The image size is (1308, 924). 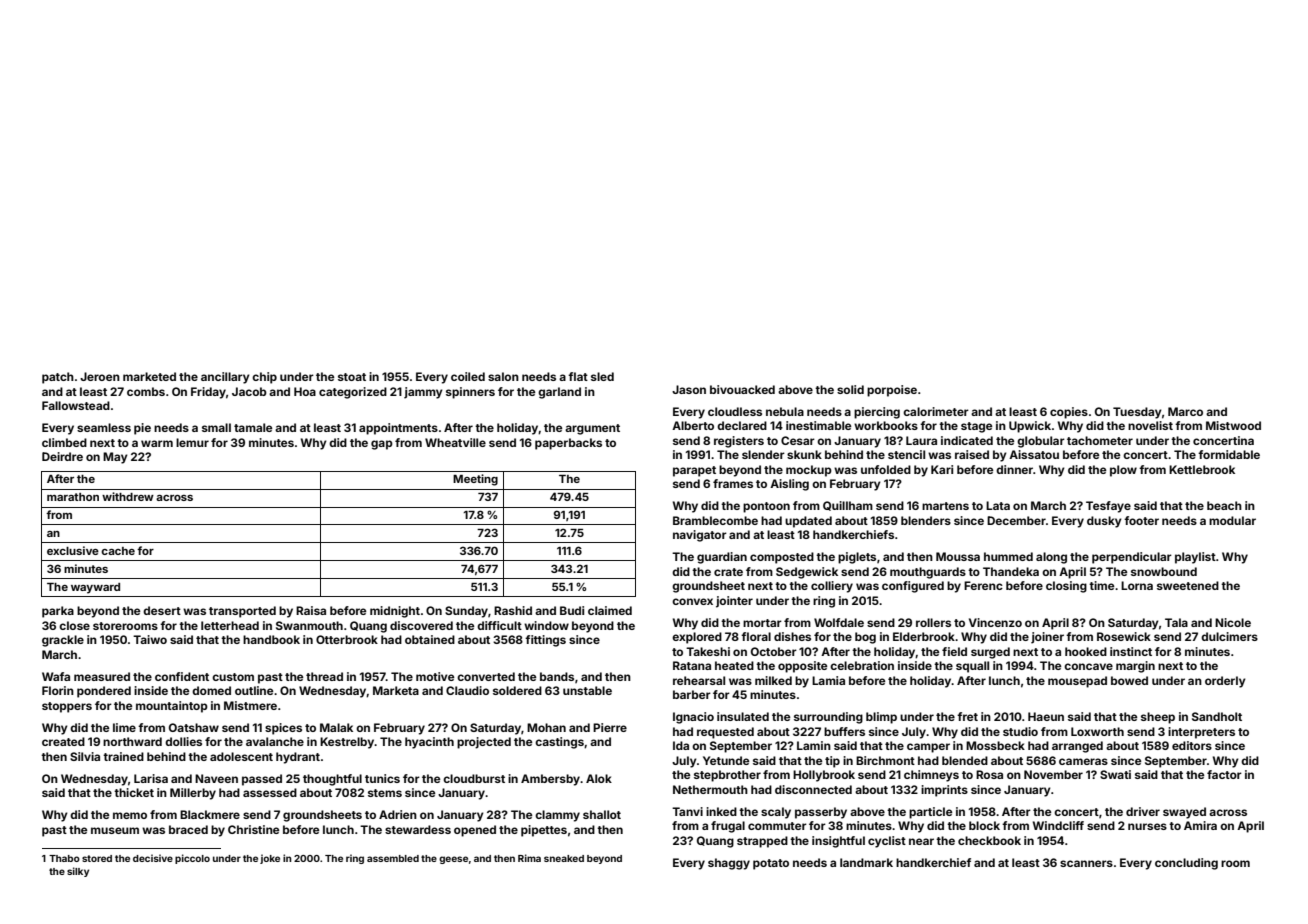 I want to click on footer, so click(x=1141, y=520).
